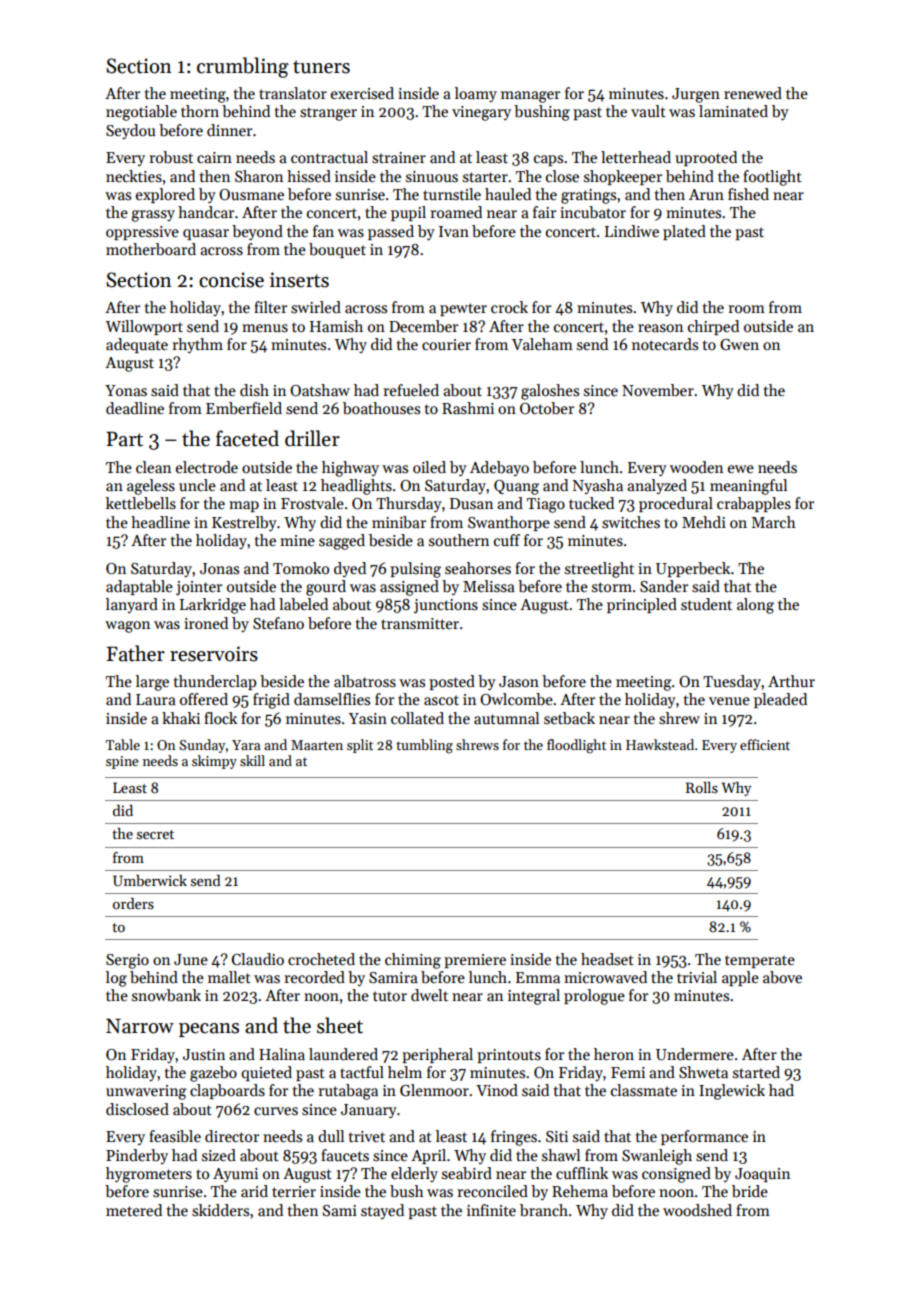 The image size is (924, 1308). I want to click on manager, so click(530, 97).
